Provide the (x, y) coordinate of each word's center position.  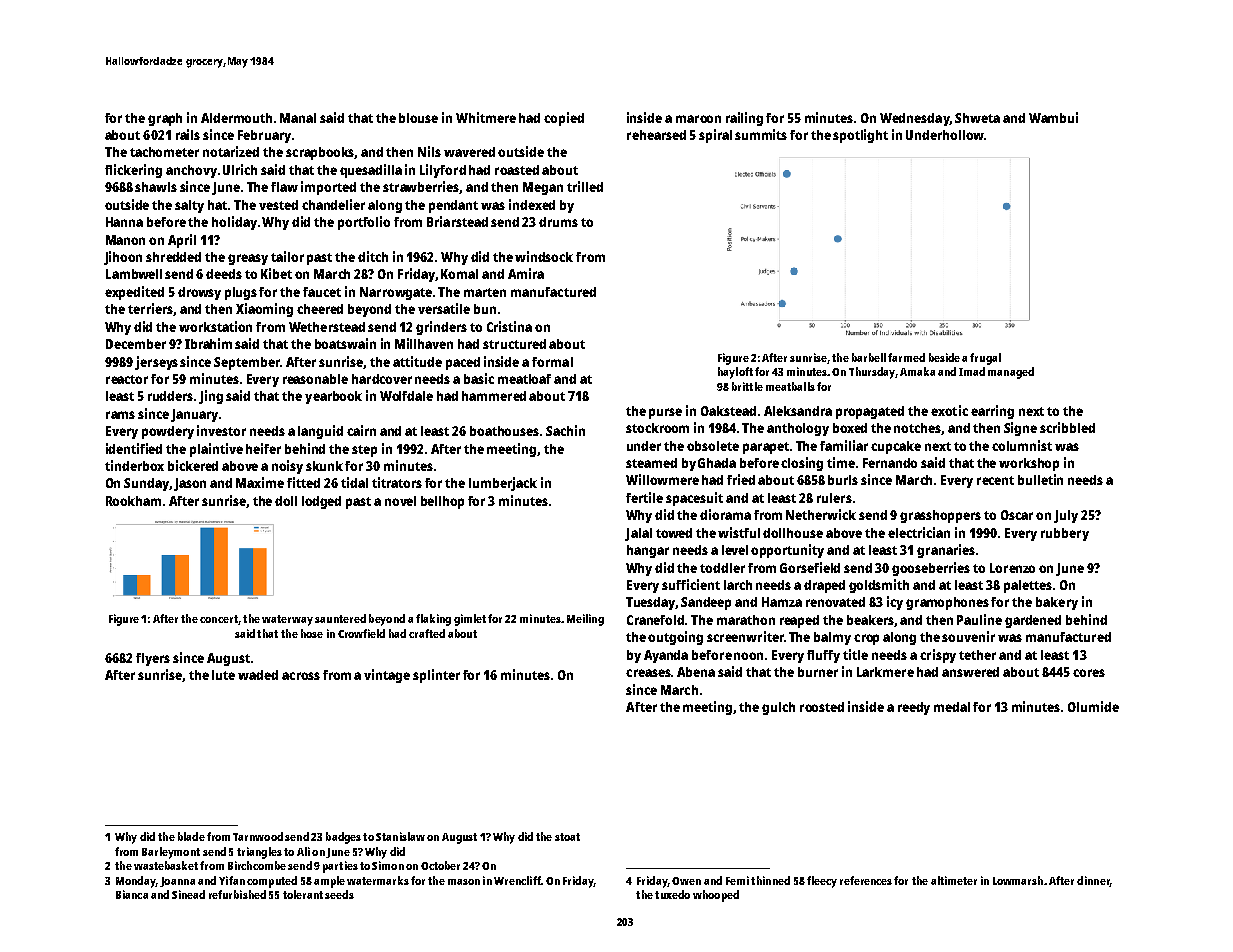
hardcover (382, 379)
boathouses (504, 431)
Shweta (977, 118)
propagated (870, 412)
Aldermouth (236, 118)
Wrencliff (517, 880)
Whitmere (486, 117)
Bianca (132, 894)
